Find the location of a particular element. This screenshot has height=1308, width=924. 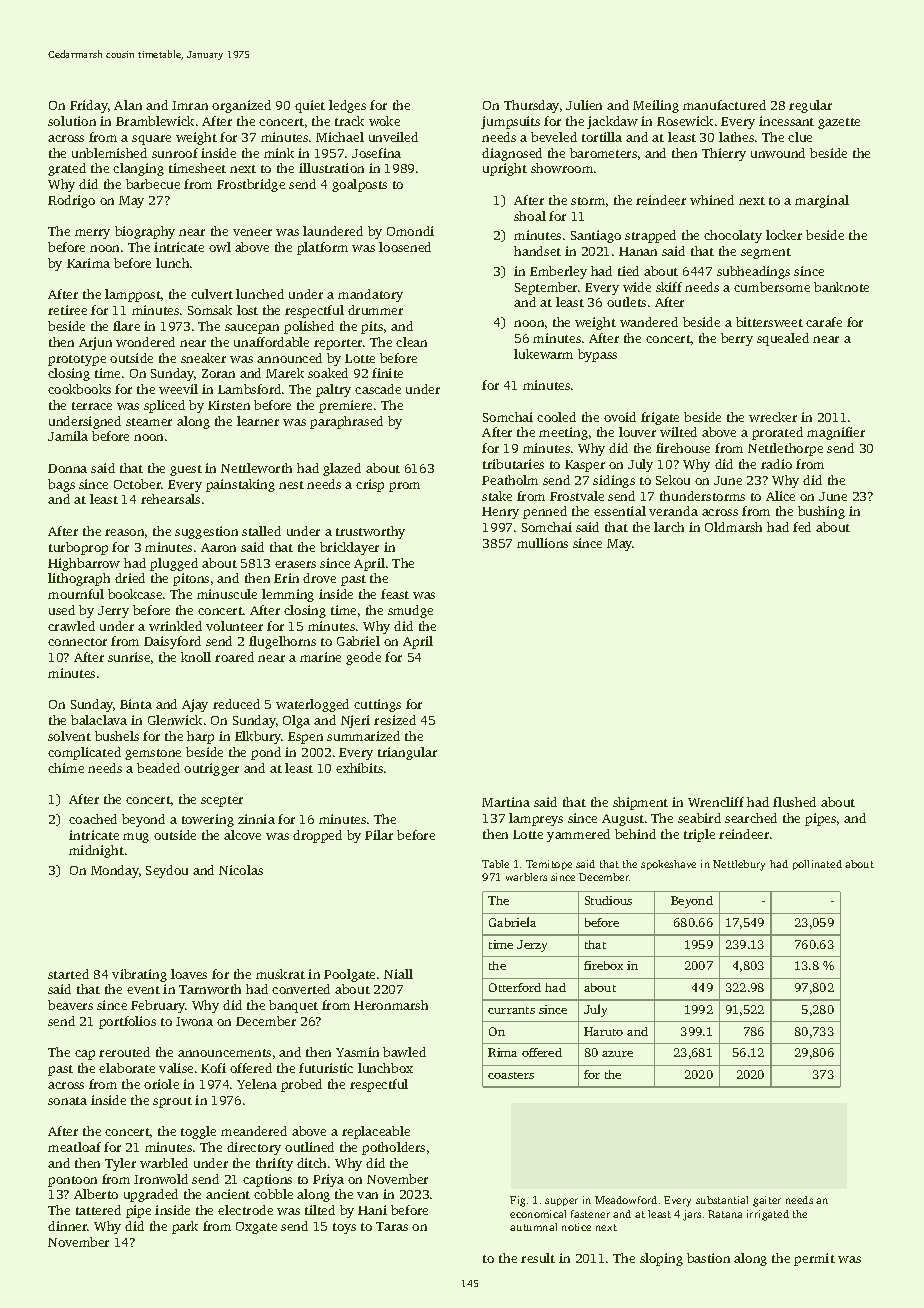

chime is located at coordinates (66, 768).
